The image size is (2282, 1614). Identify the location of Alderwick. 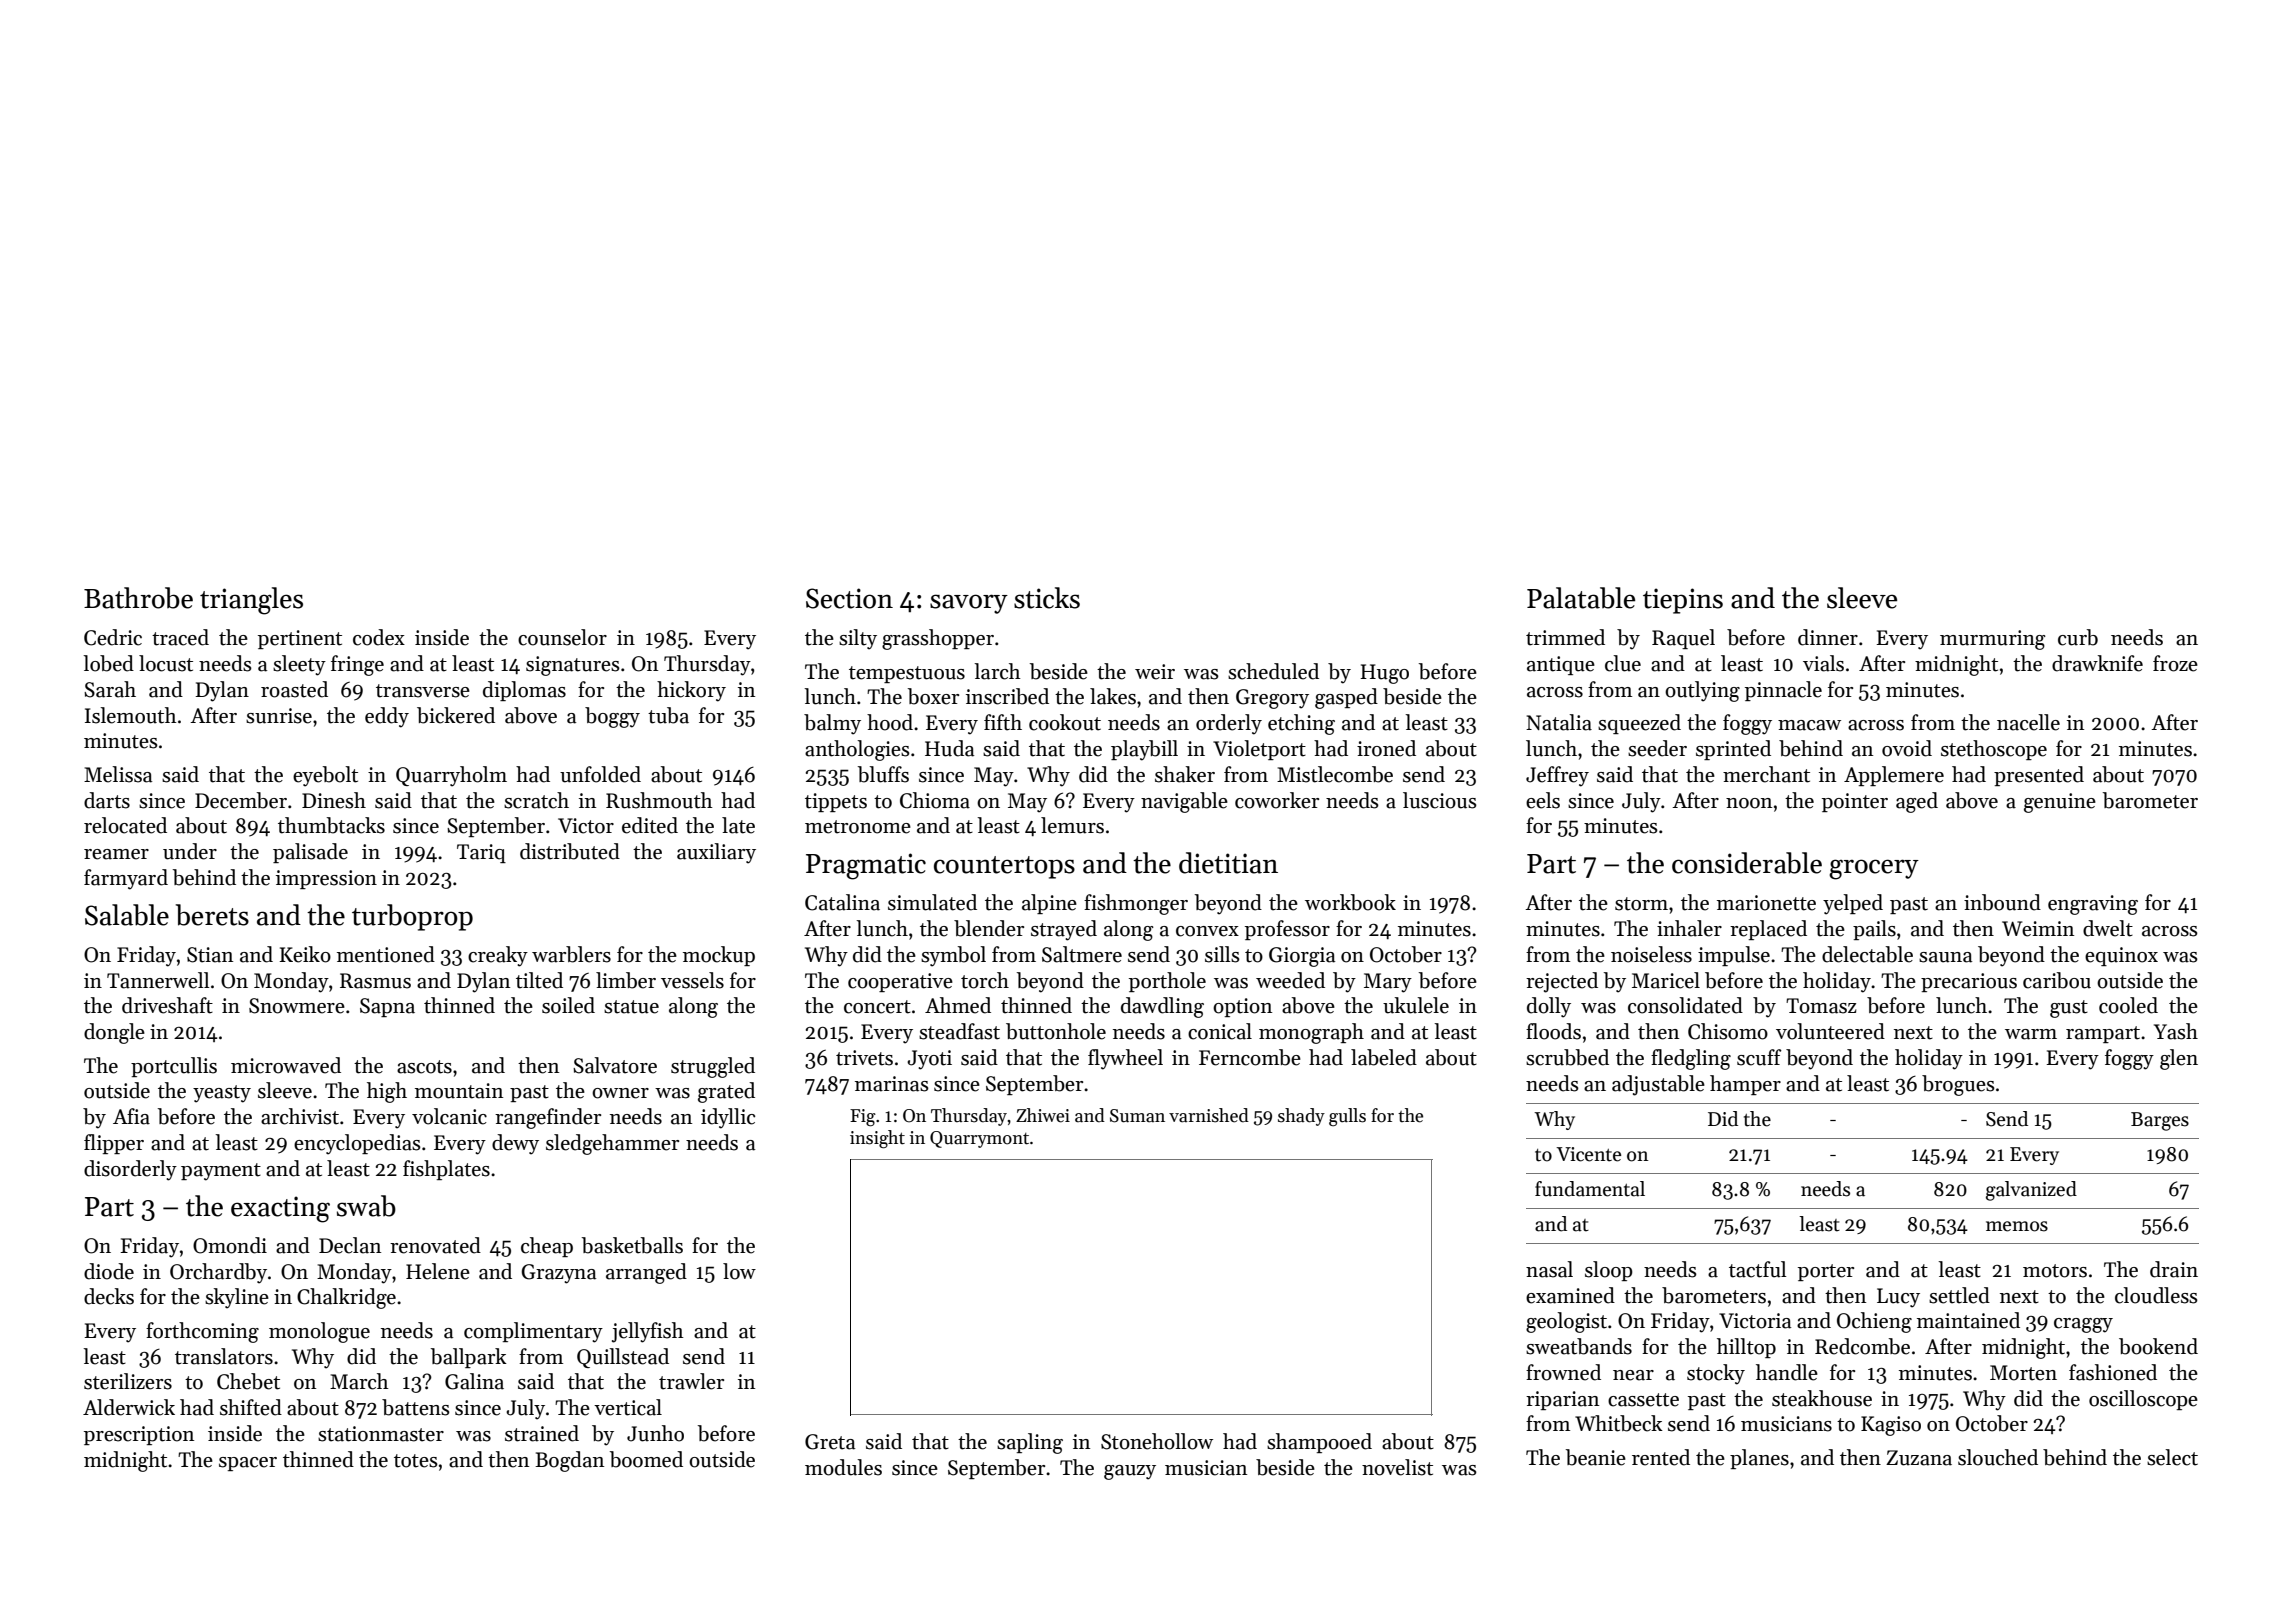
(129, 1407).
